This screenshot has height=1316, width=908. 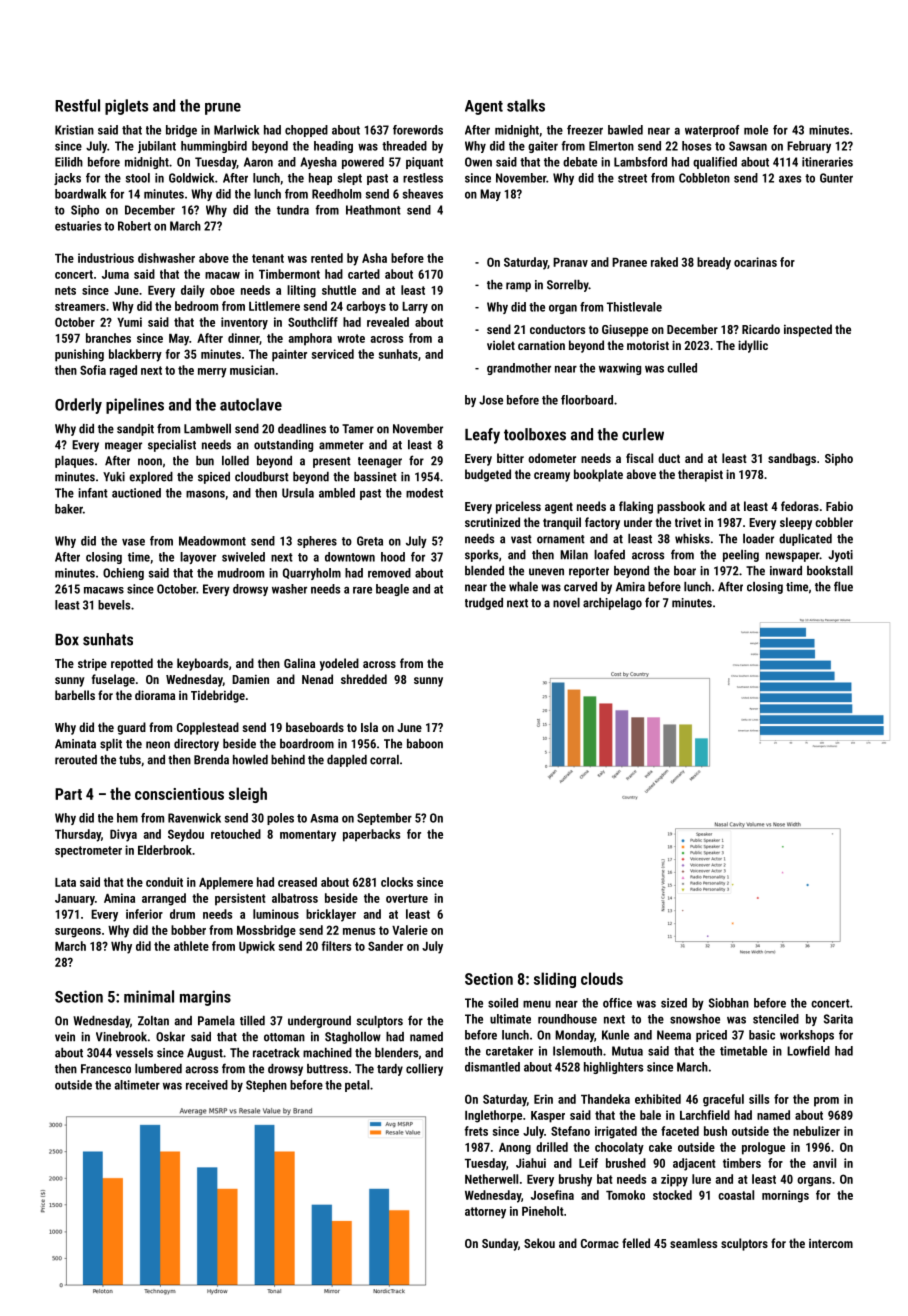 I want to click on Stephen, so click(x=266, y=1086).
